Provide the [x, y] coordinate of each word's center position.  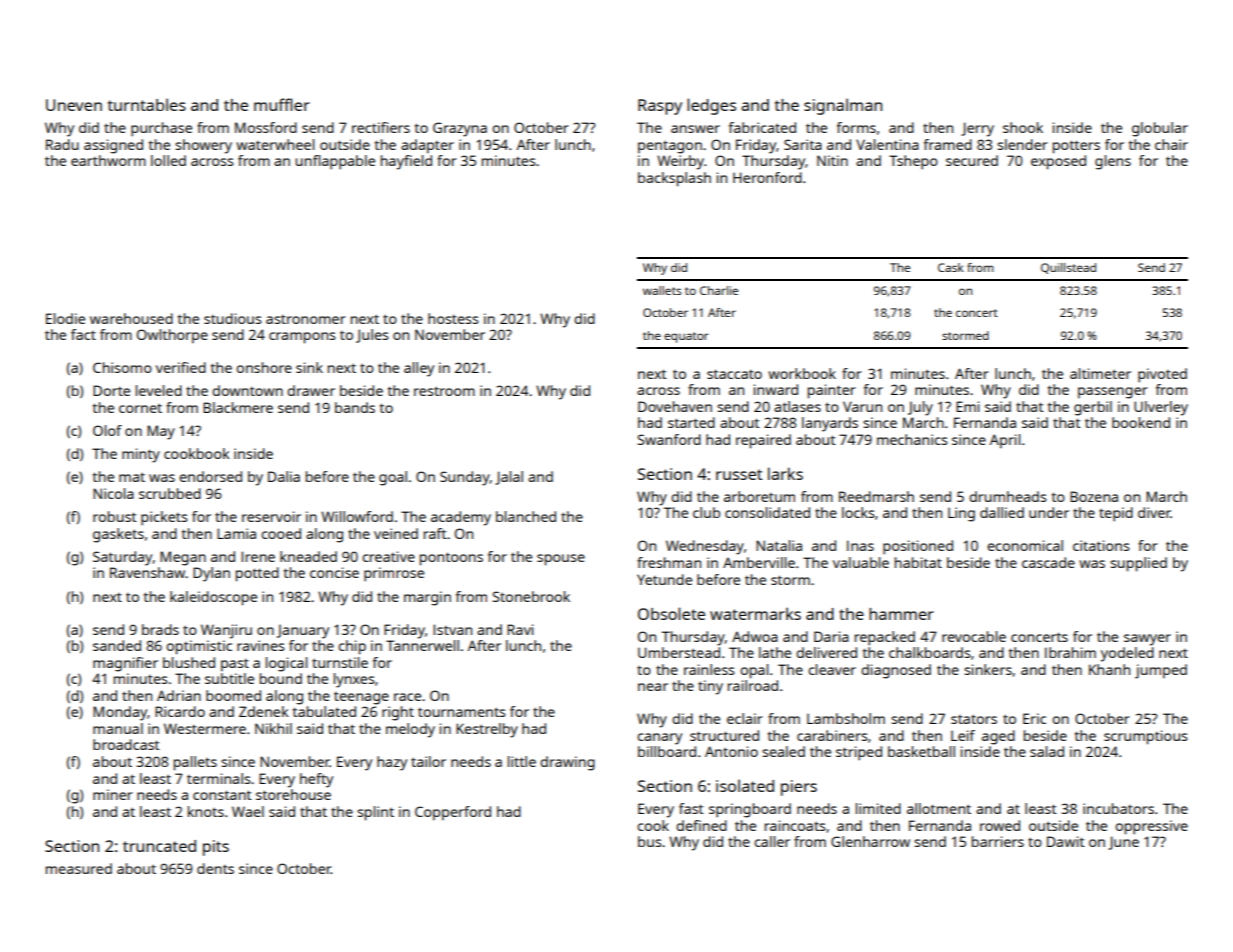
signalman [843, 106]
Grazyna [460, 129]
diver [1154, 512]
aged [998, 737]
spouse [561, 560]
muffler [282, 104]
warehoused [131, 318]
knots [206, 811]
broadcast [126, 744]
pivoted [1162, 375]
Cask [951, 267]
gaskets [118, 535]
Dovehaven [675, 406]
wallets [662, 290]
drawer [311, 390]
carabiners [832, 735]
